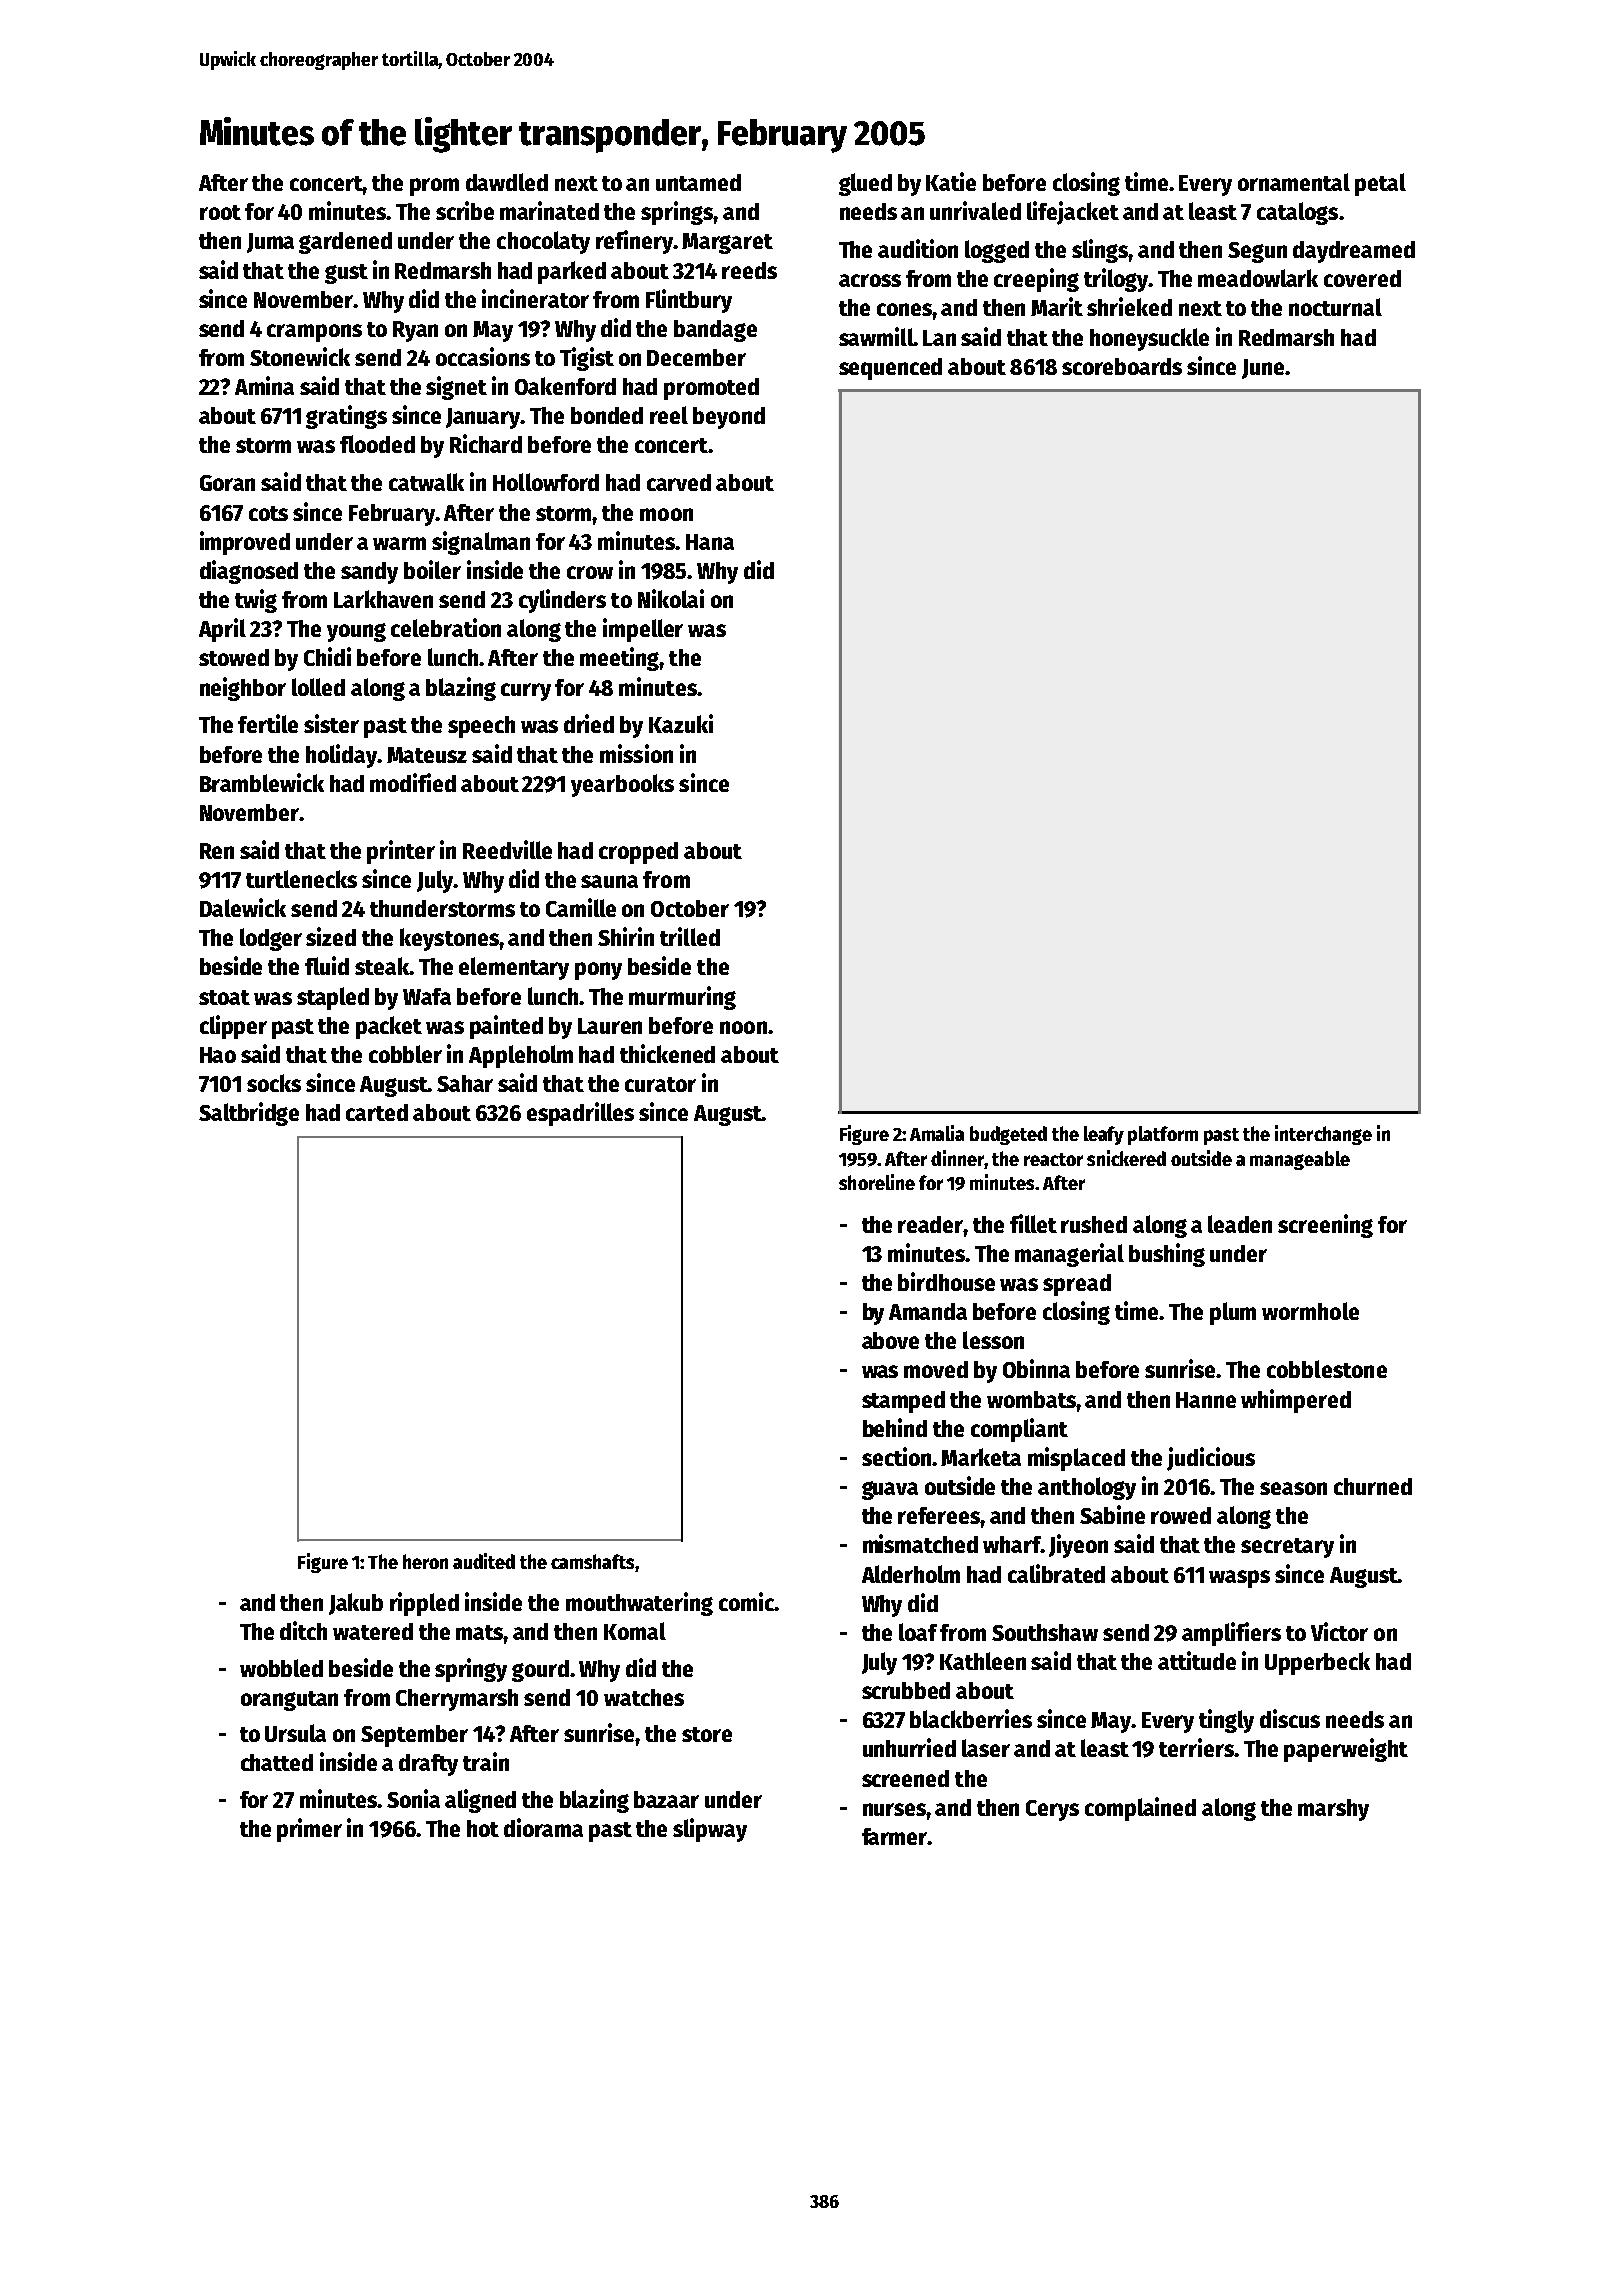  Describe the element at coordinates (865, 184) in the screenshot. I see `glued` at that location.
